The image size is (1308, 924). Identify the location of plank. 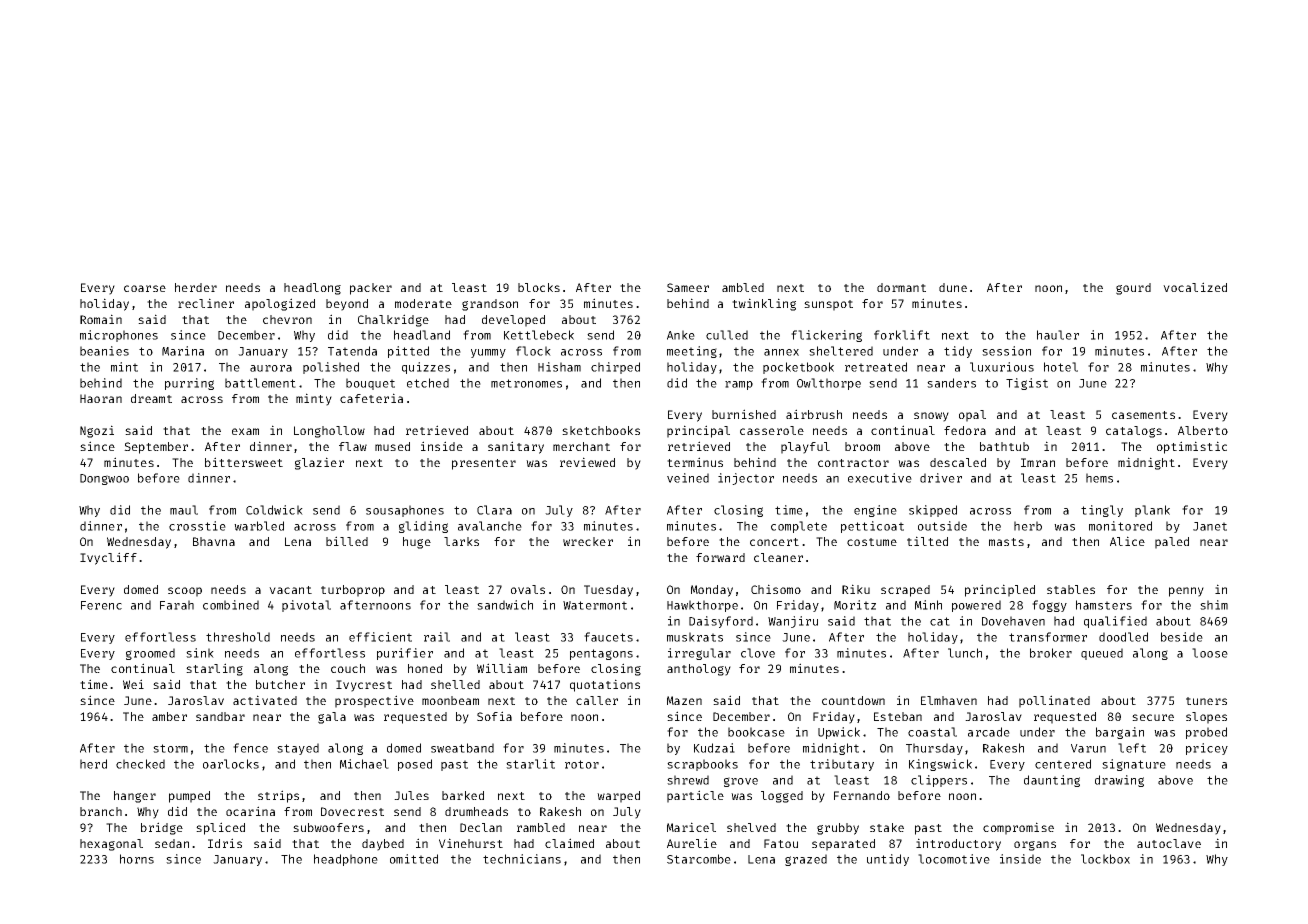
(1152, 511).
